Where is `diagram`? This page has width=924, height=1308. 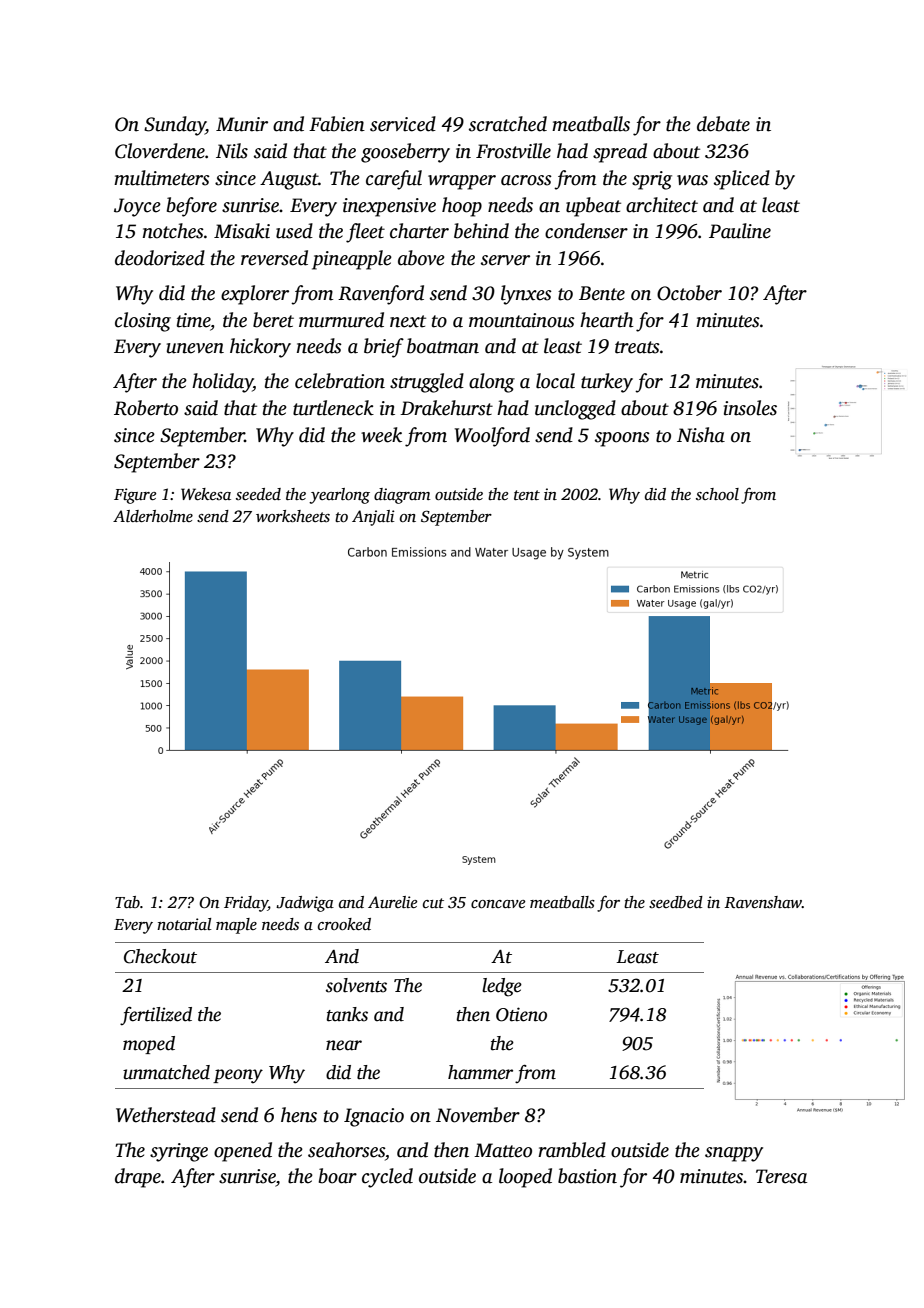
diagram is located at coordinates (402, 496).
